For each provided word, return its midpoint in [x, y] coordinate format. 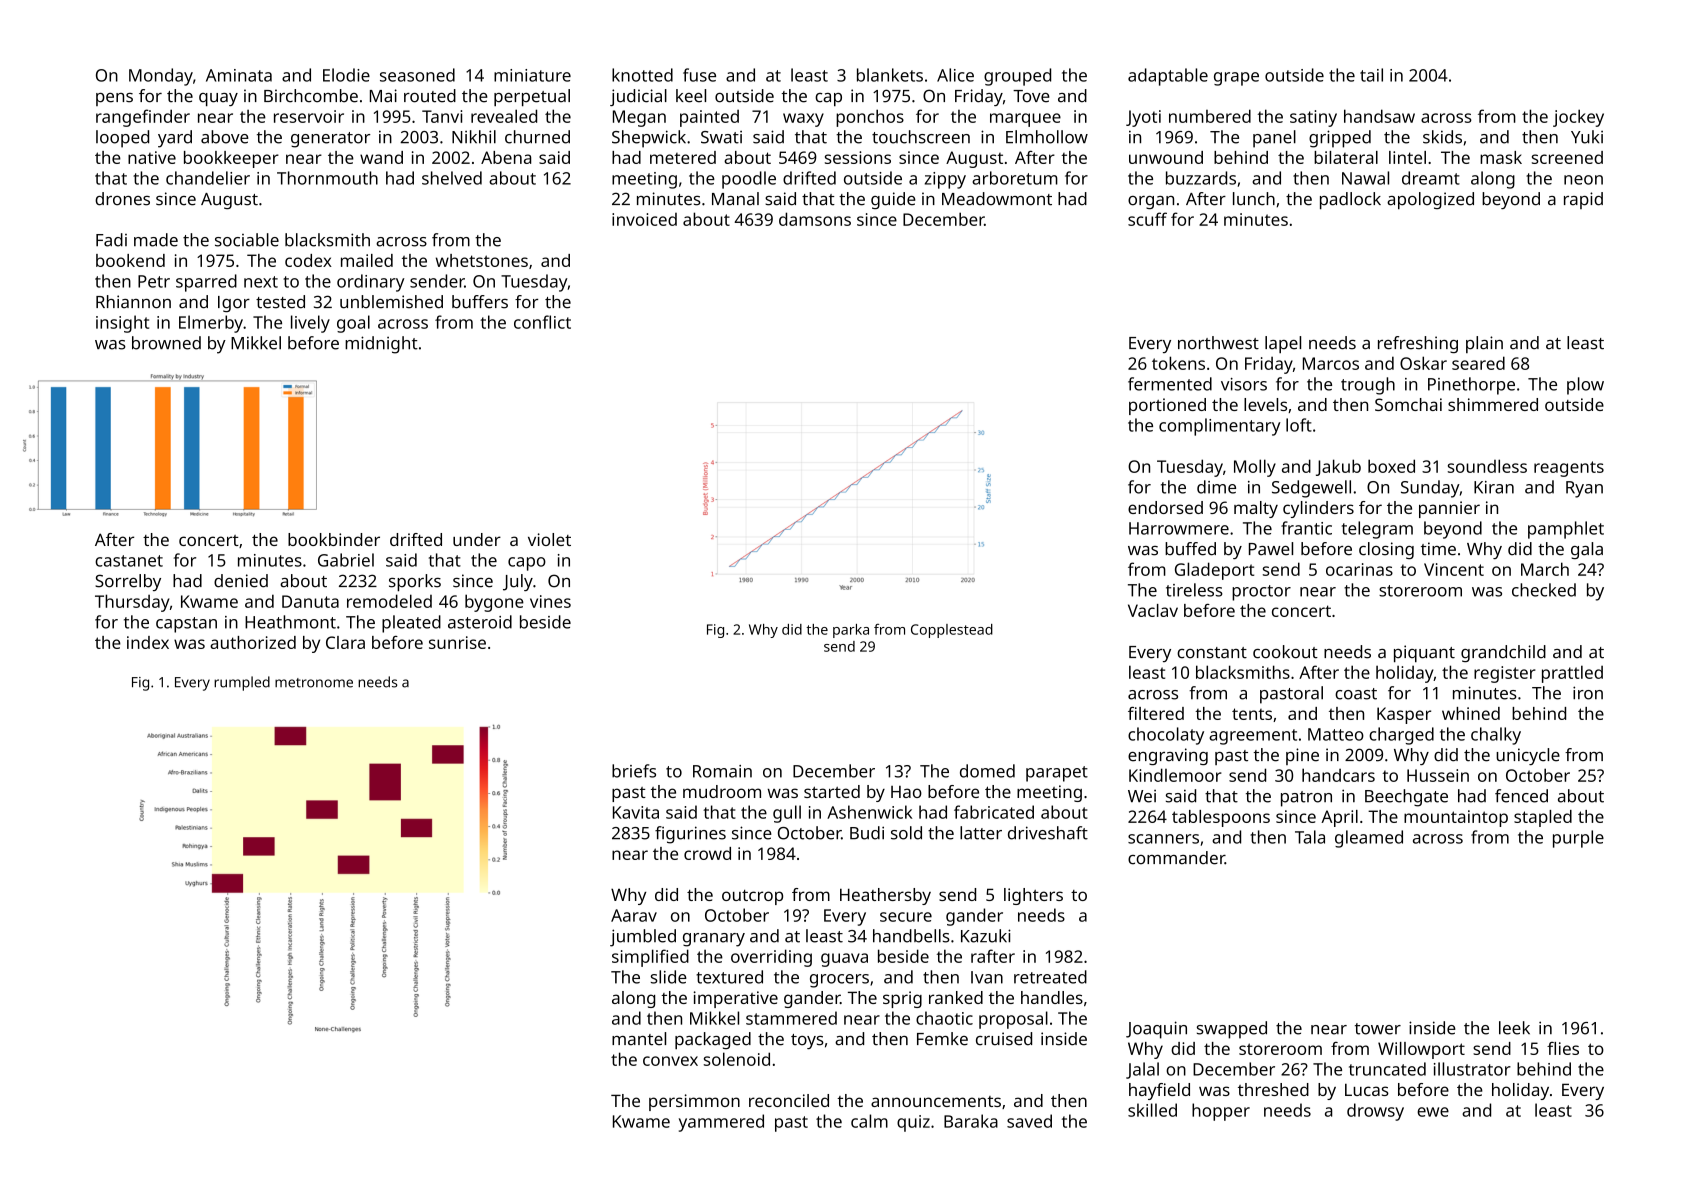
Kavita [636, 812]
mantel [639, 1039]
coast [1356, 694]
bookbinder [334, 539]
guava [844, 960]
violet [549, 539]
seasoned [417, 75]
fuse [699, 75]
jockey [1578, 118]
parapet [1057, 774]
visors [1244, 384]
